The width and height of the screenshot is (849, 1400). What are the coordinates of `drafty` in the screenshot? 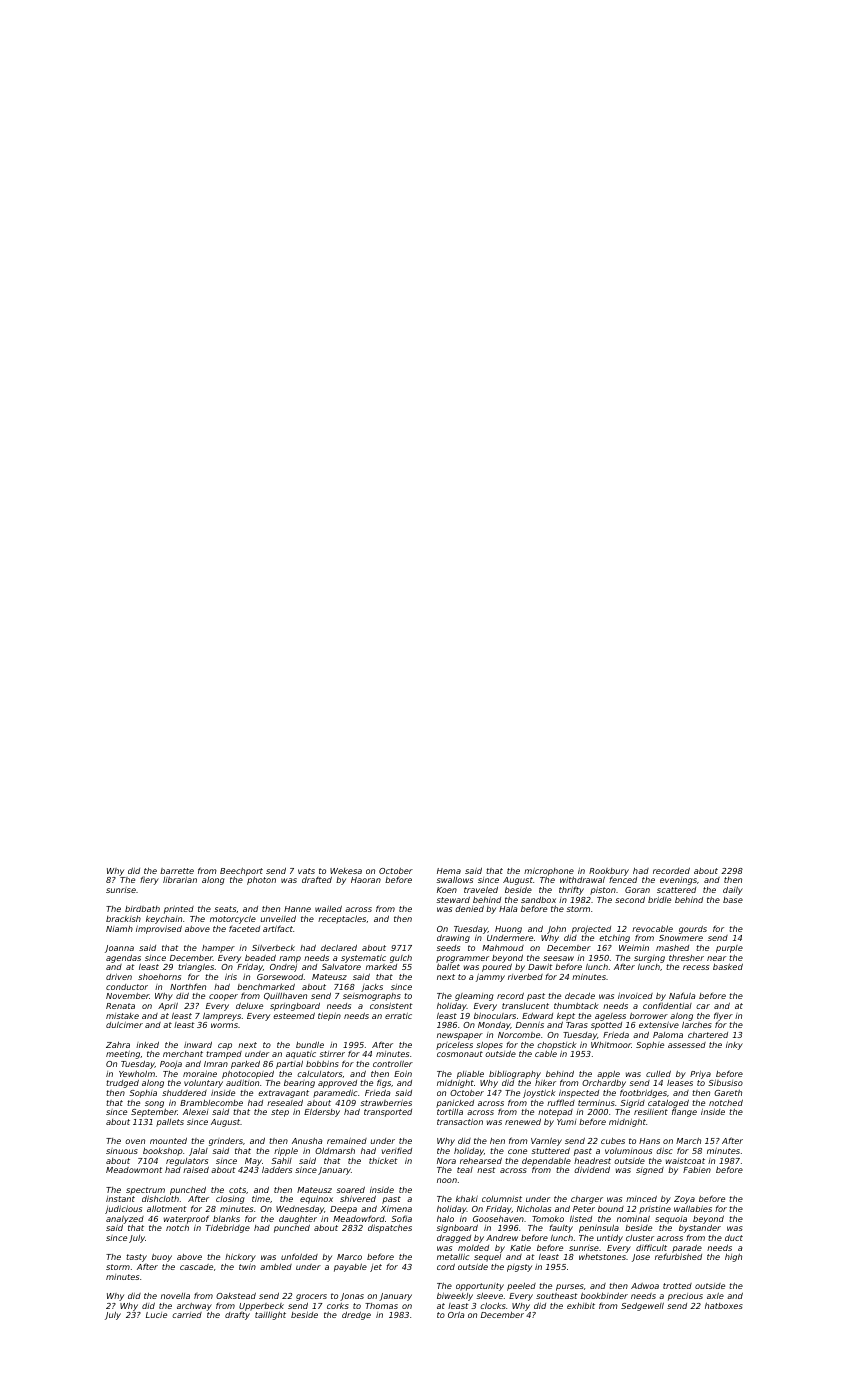 It's located at (237, 1316).
